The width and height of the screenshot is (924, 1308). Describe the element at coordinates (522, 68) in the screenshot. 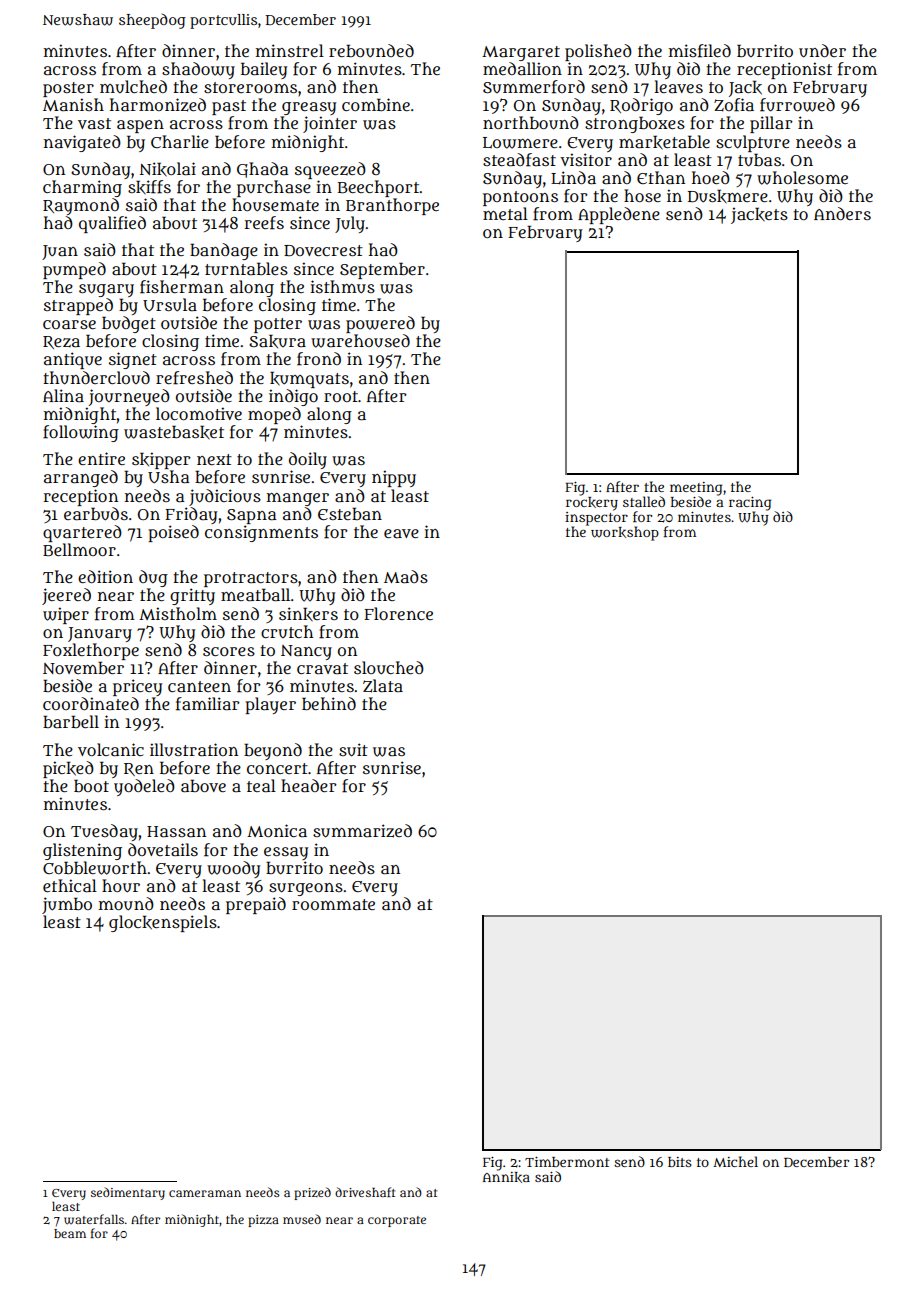

I see `medallion` at that location.
